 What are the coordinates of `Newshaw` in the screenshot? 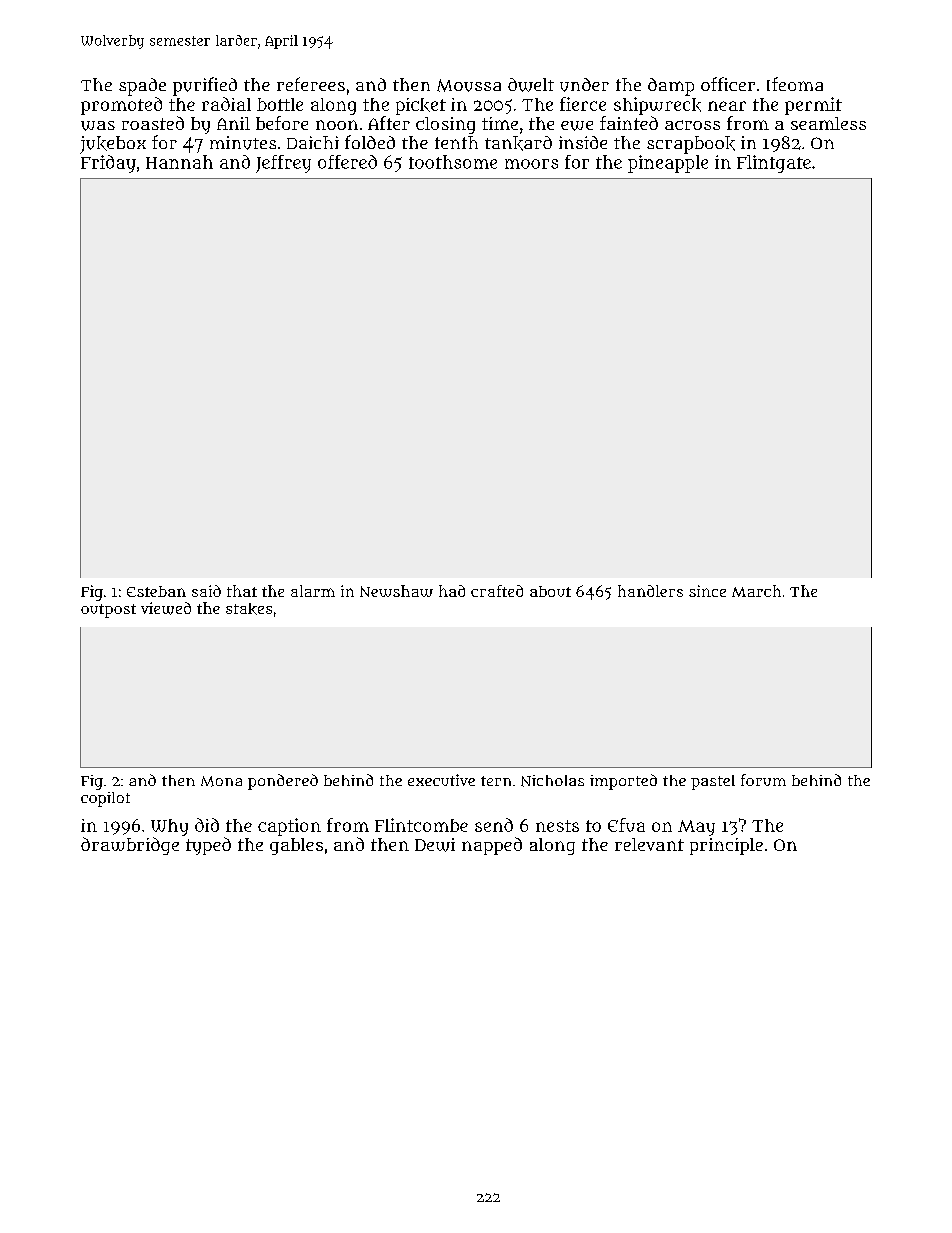 It's located at (396, 591).
